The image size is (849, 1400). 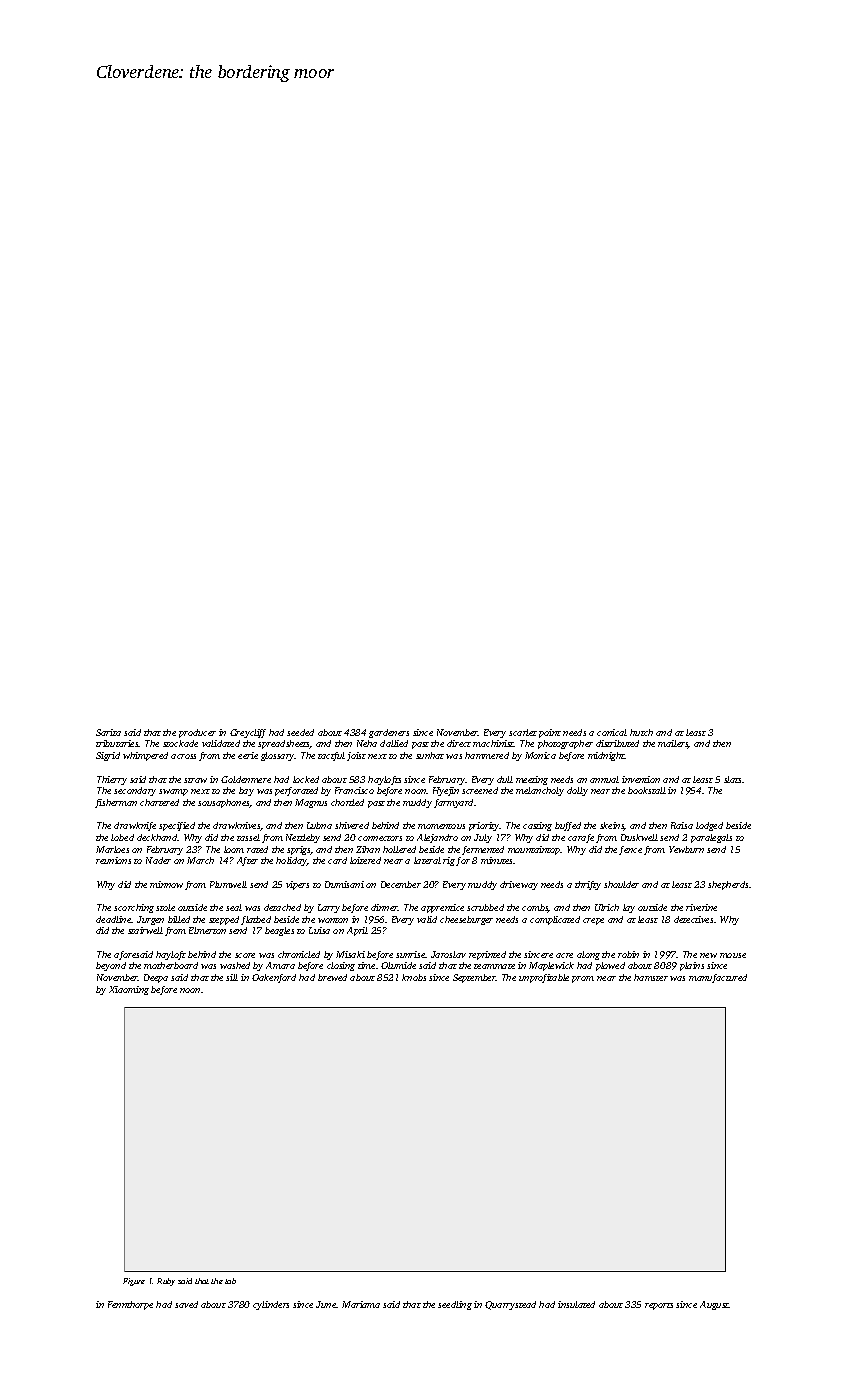 I want to click on brewed, so click(x=332, y=977).
